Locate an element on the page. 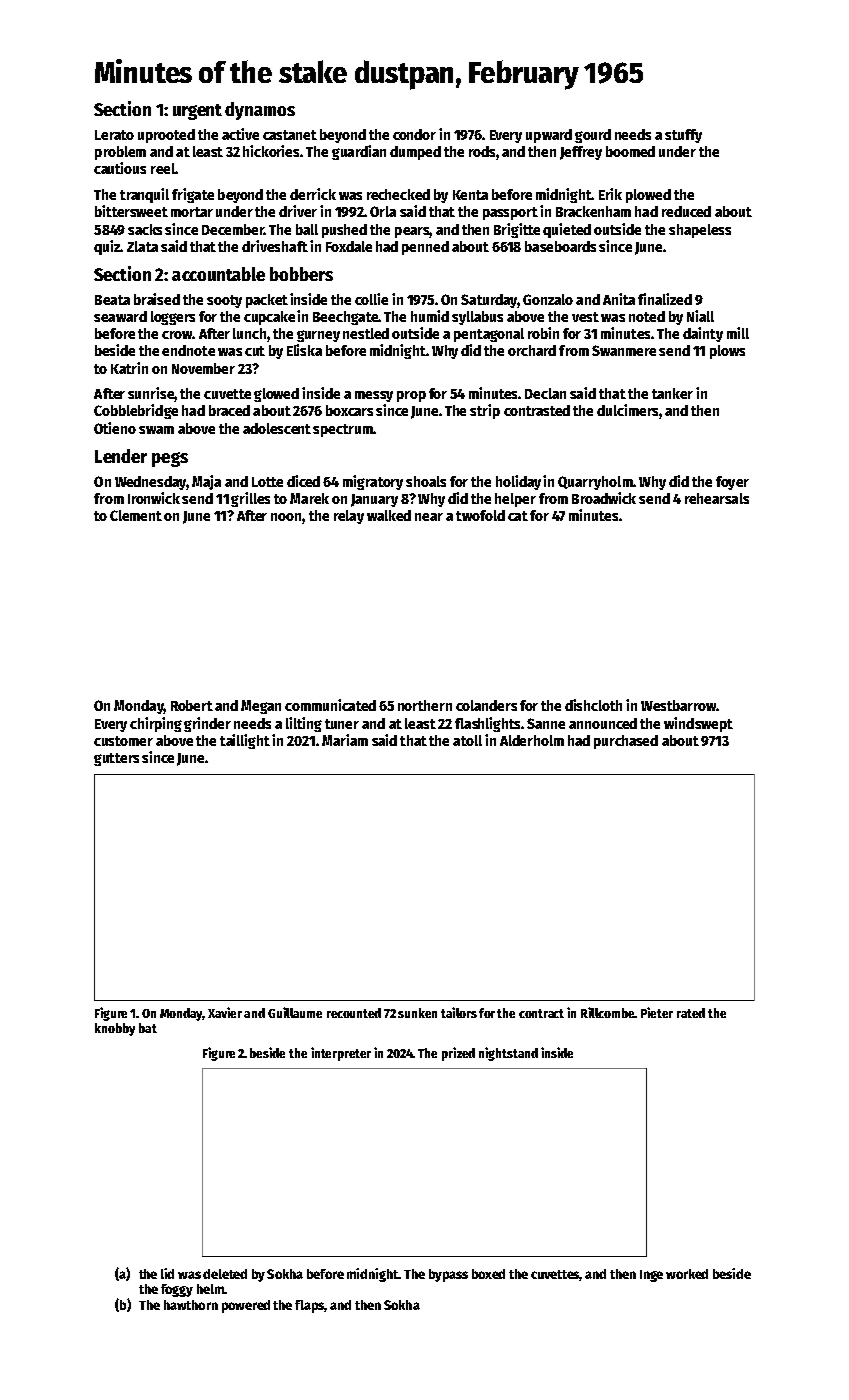 Image resolution: width=849 pixels, height=1400 pixels. condor is located at coordinates (414, 134).
